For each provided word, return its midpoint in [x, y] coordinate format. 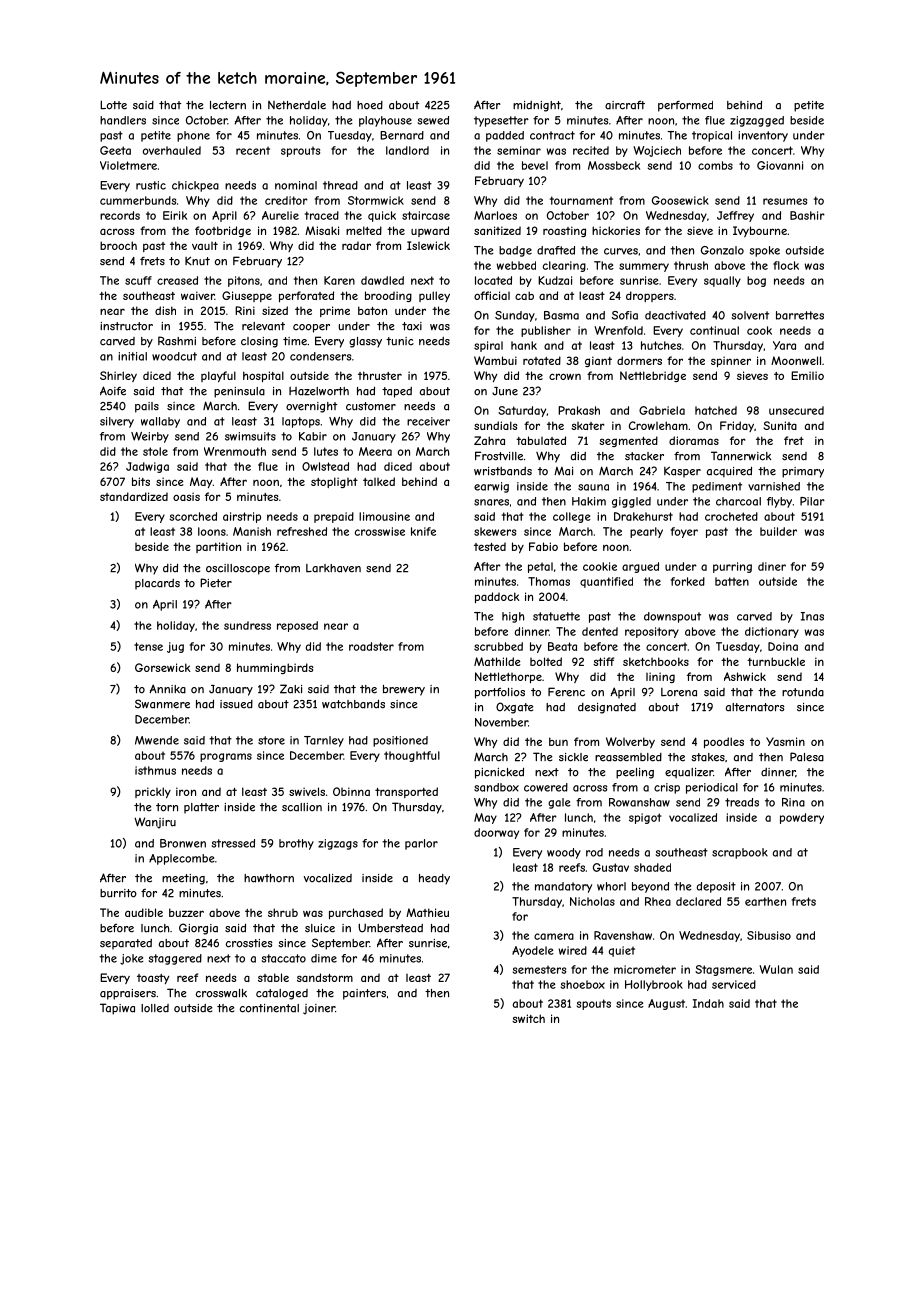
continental [269, 1008]
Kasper [682, 472]
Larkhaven [333, 568]
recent [253, 150]
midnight [537, 106]
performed [685, 106]
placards [157, 584]
